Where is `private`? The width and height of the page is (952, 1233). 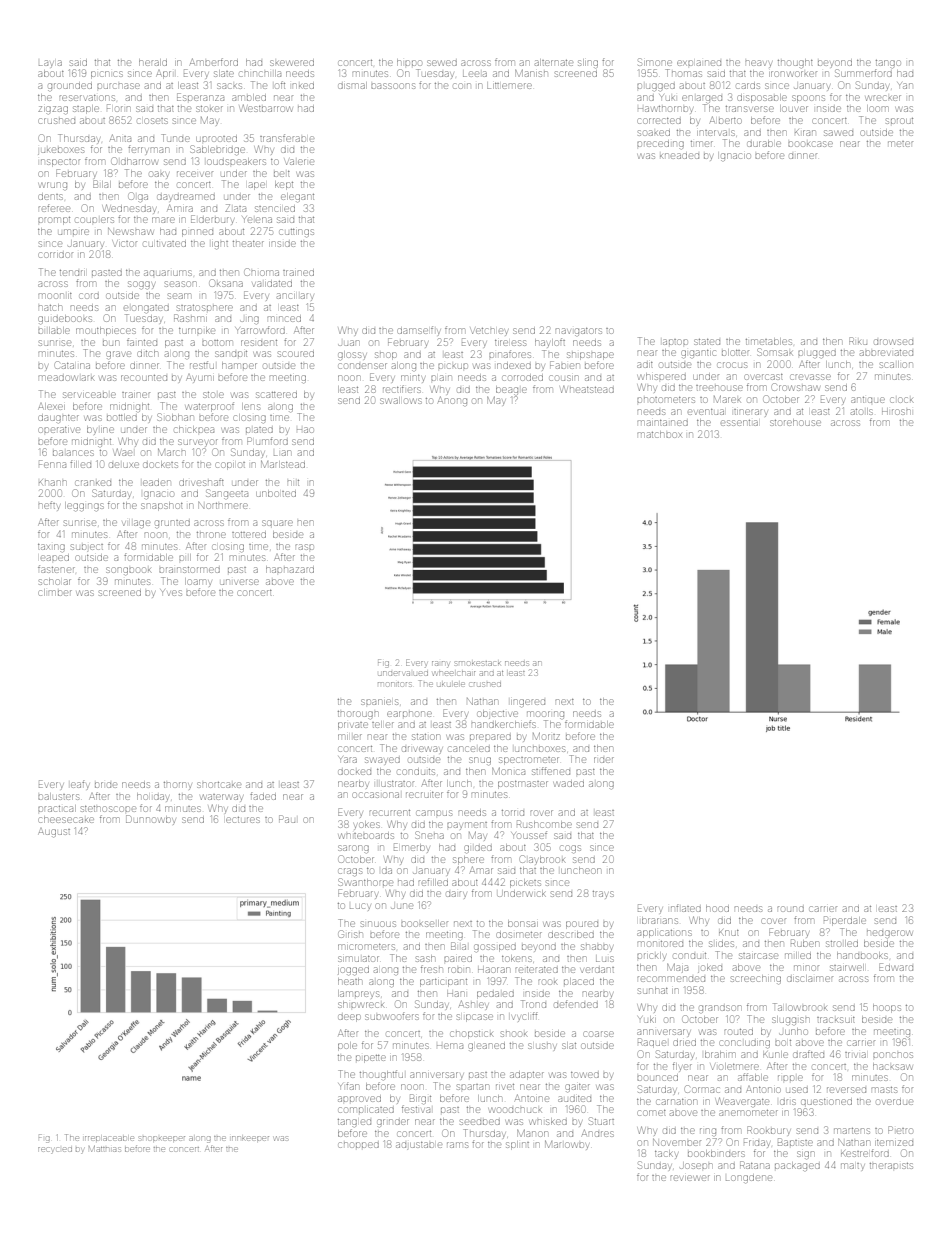 private is located at coordinates (353, 726).
